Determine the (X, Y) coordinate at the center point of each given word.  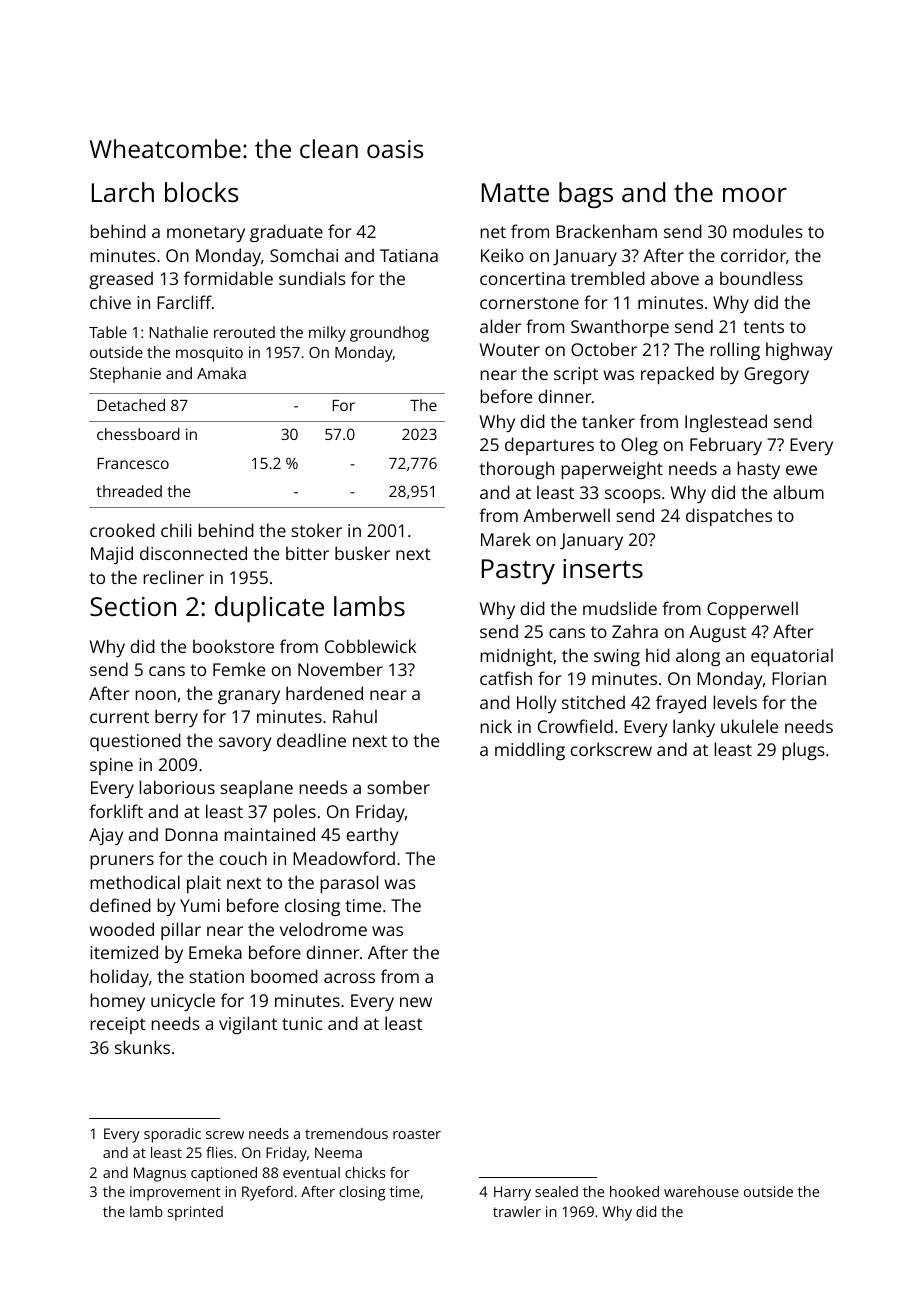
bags (586, 195)
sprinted (195, 1213)
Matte (515, 192)
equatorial (792, 657)
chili (176, 530)
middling (530, 751)
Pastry (518, 572)
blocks (201, 192)
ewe (801, 470)
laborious (177, 787)
